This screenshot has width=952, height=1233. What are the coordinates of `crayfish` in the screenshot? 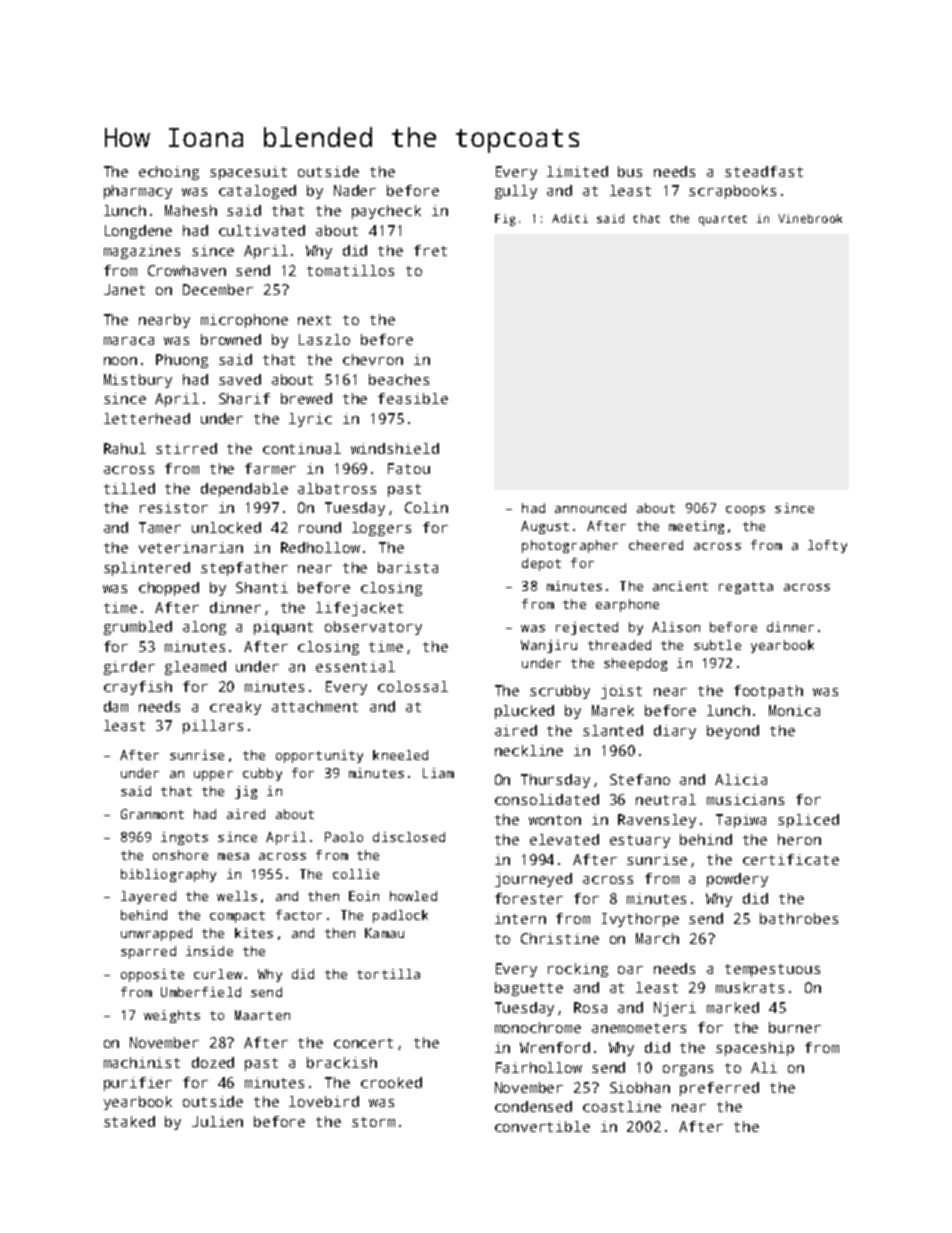 It's located at (138, 688).
